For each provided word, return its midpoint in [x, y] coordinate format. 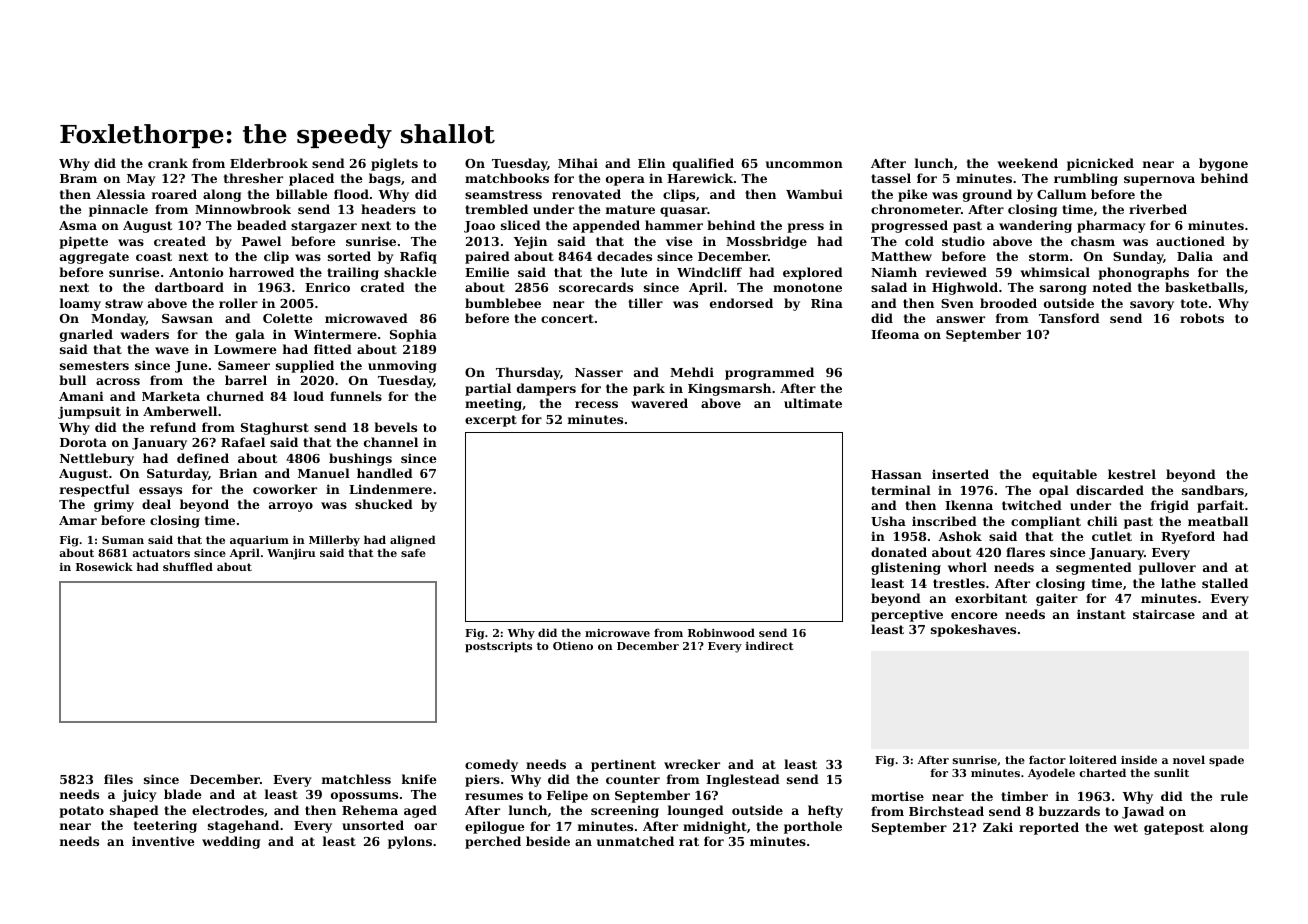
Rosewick [104, 566]
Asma [78, 225]
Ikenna [969, 505]
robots [1202, 318]
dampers [546, 389]
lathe [1178, 583]
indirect [769, 645]
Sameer [244, 365]
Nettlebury [97, 459]
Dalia [1195, 256]
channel [391, 442]
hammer [674, 225]
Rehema [370, 810]
